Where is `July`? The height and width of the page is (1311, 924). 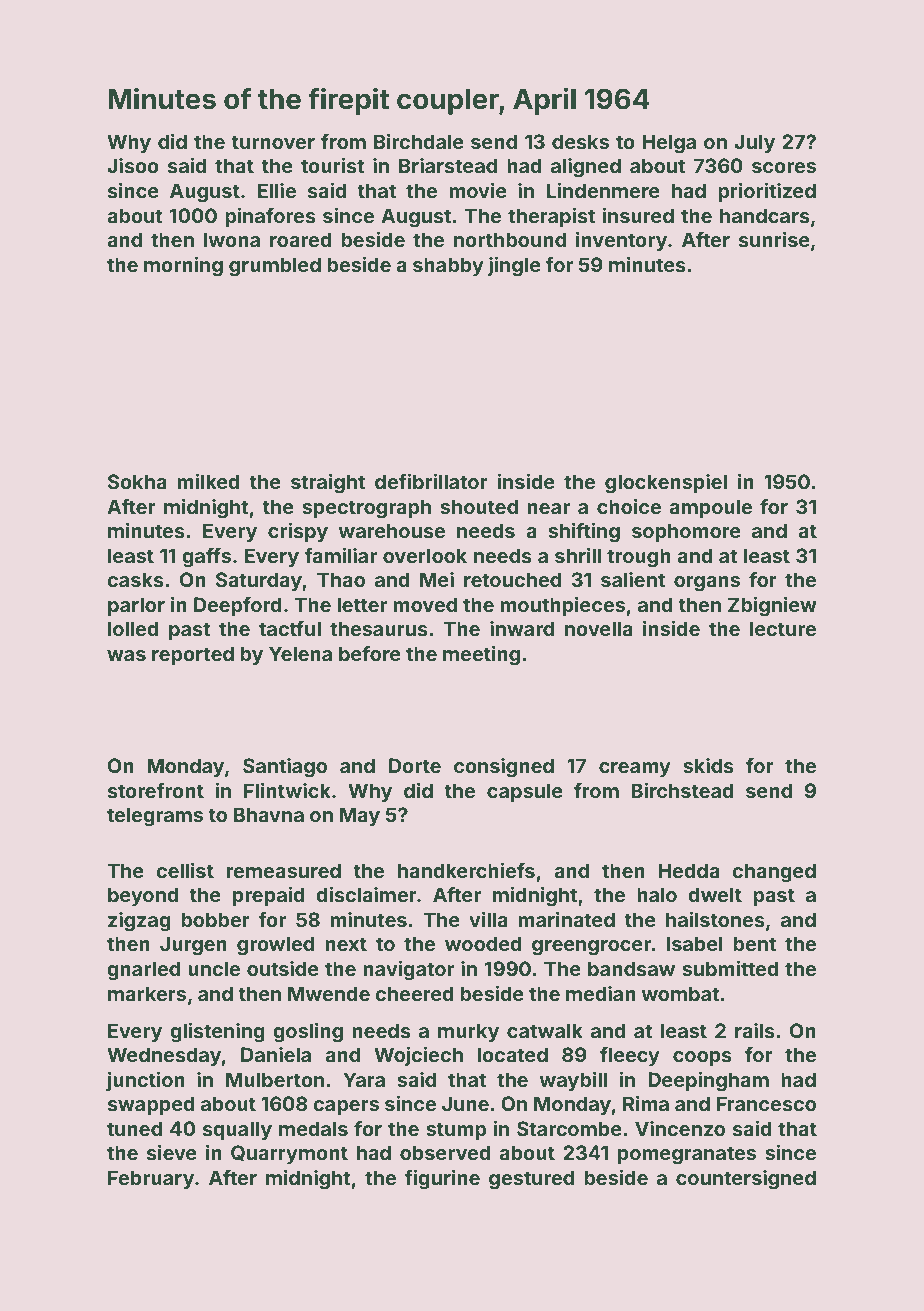 July is located at coordinates (754, 143).
